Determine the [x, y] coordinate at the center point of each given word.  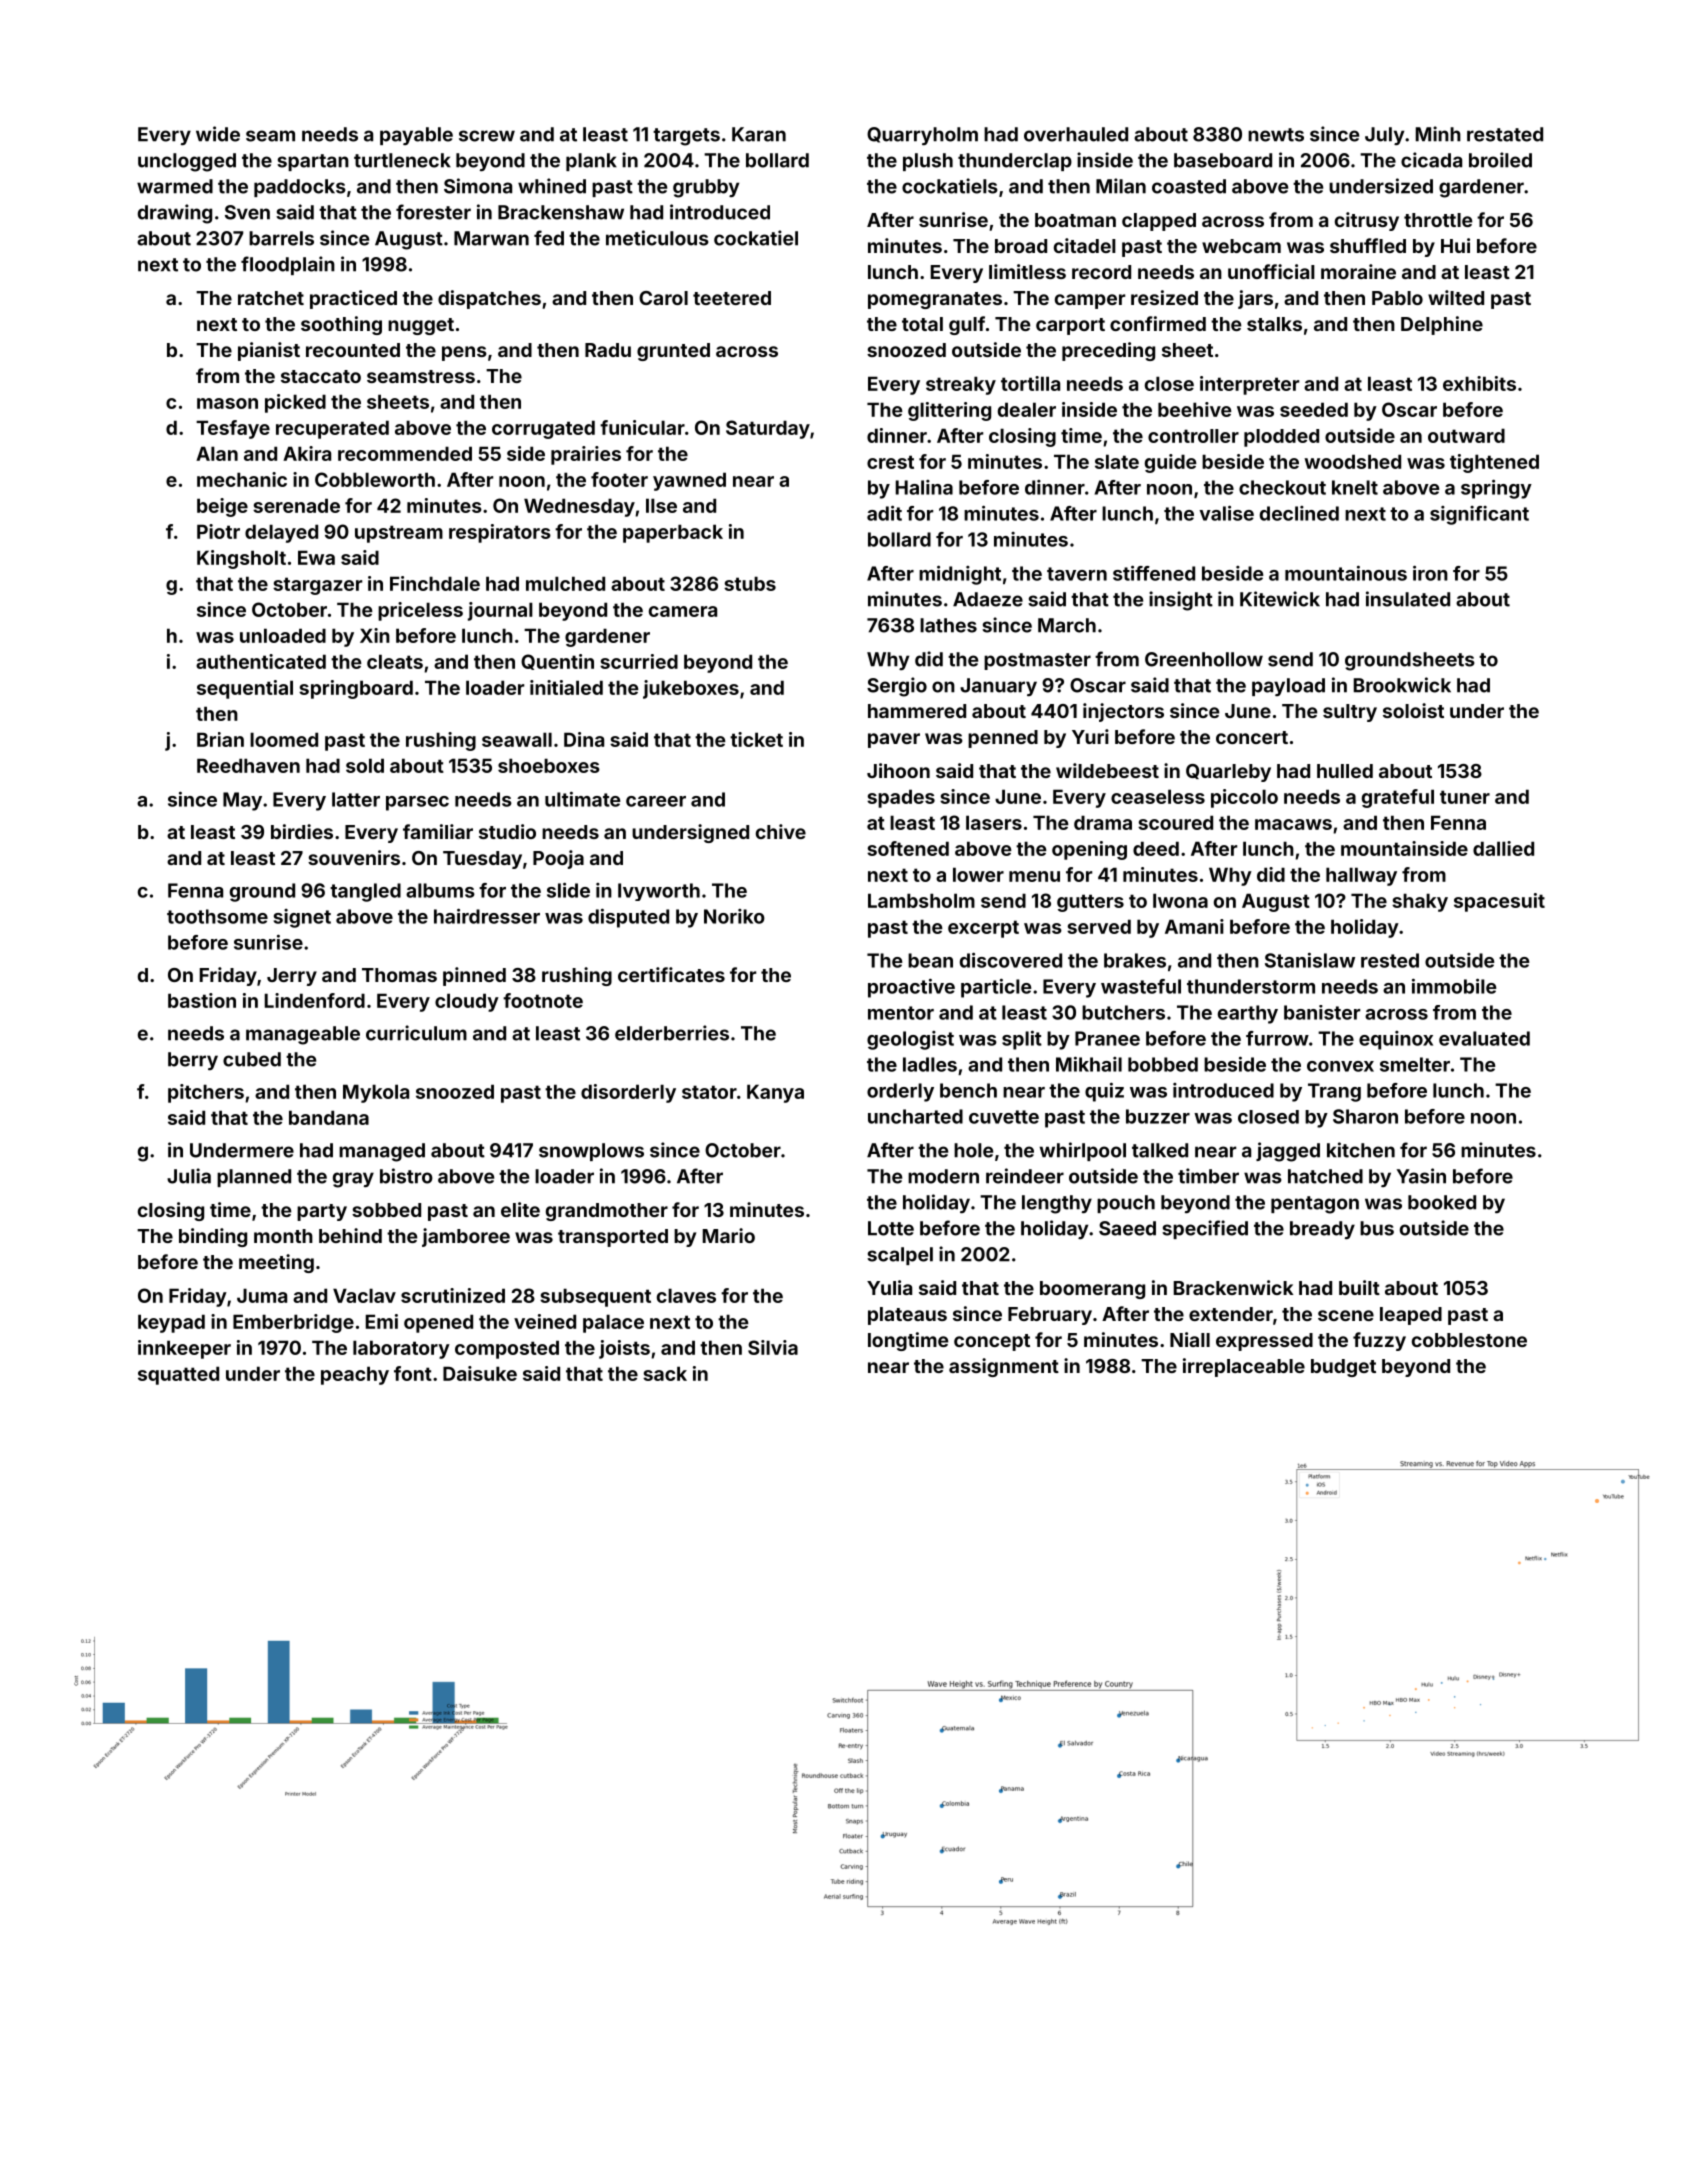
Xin [375, 635]
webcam [1241, 246]
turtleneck [402, 160]
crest [890, 462]
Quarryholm [922, 136]
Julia [189, 1176]
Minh [1438, 134]
